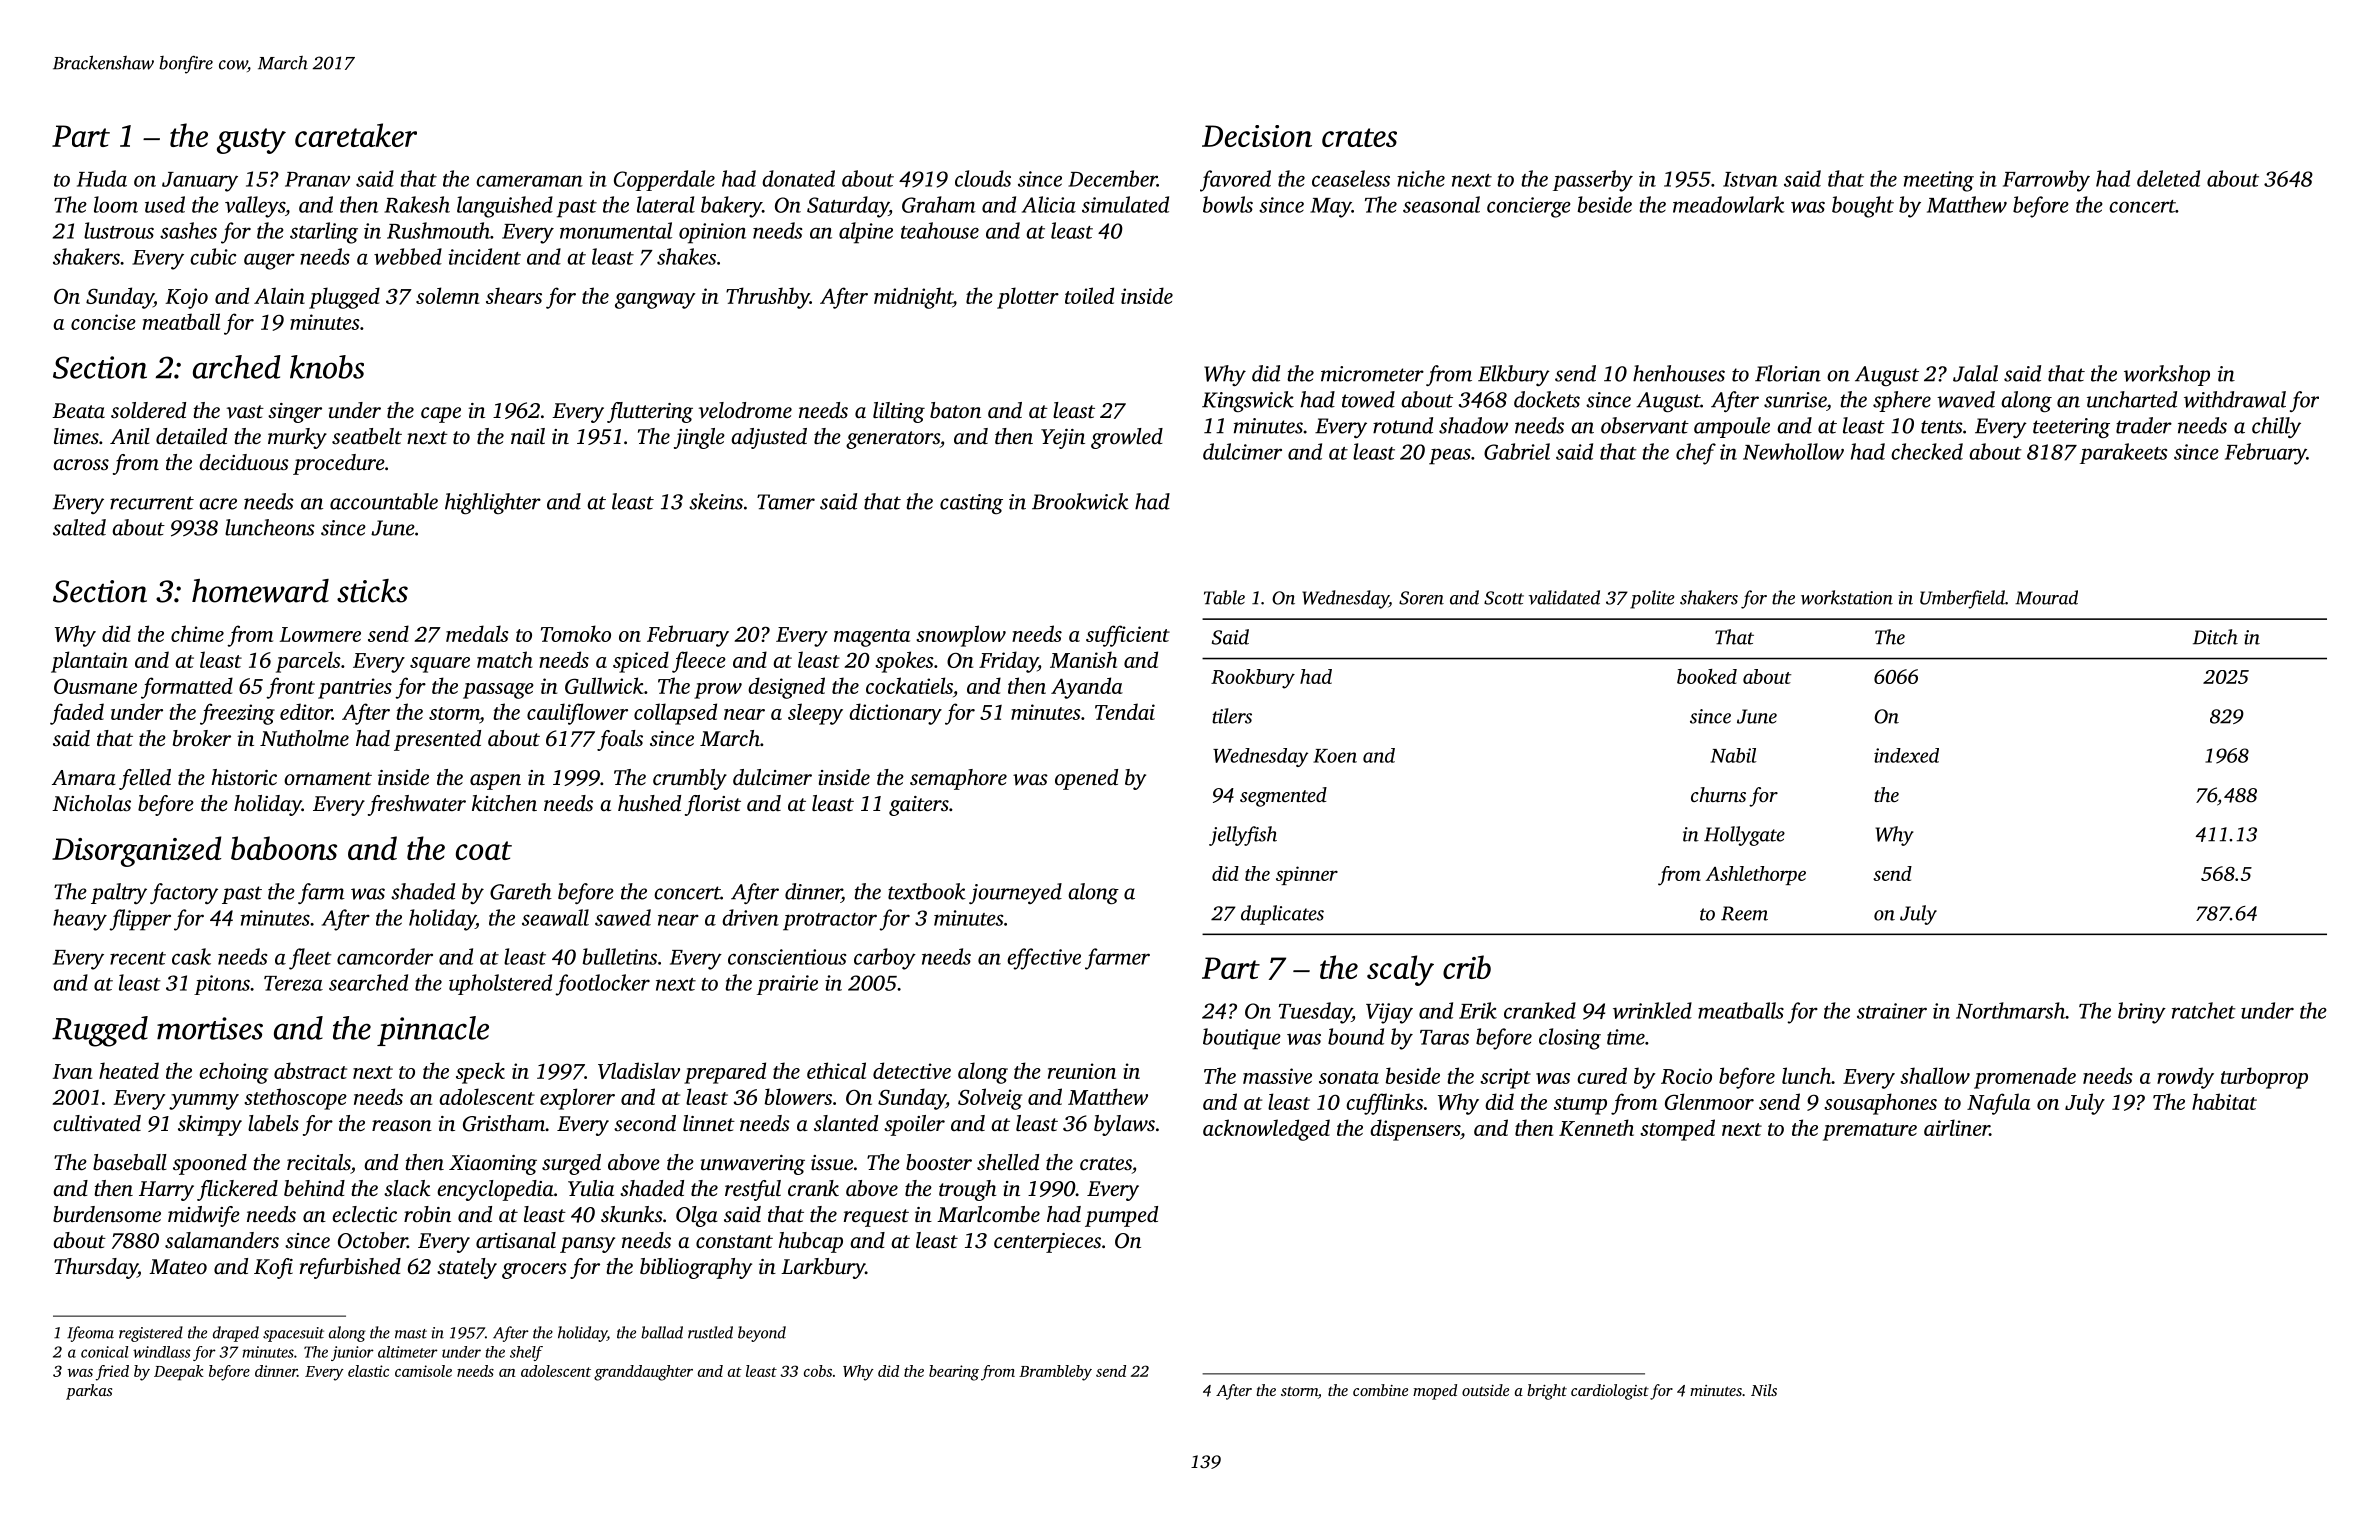 This screenshot has width=2380, height=1540. I want to click on journeyed, so click(1015, 893).
